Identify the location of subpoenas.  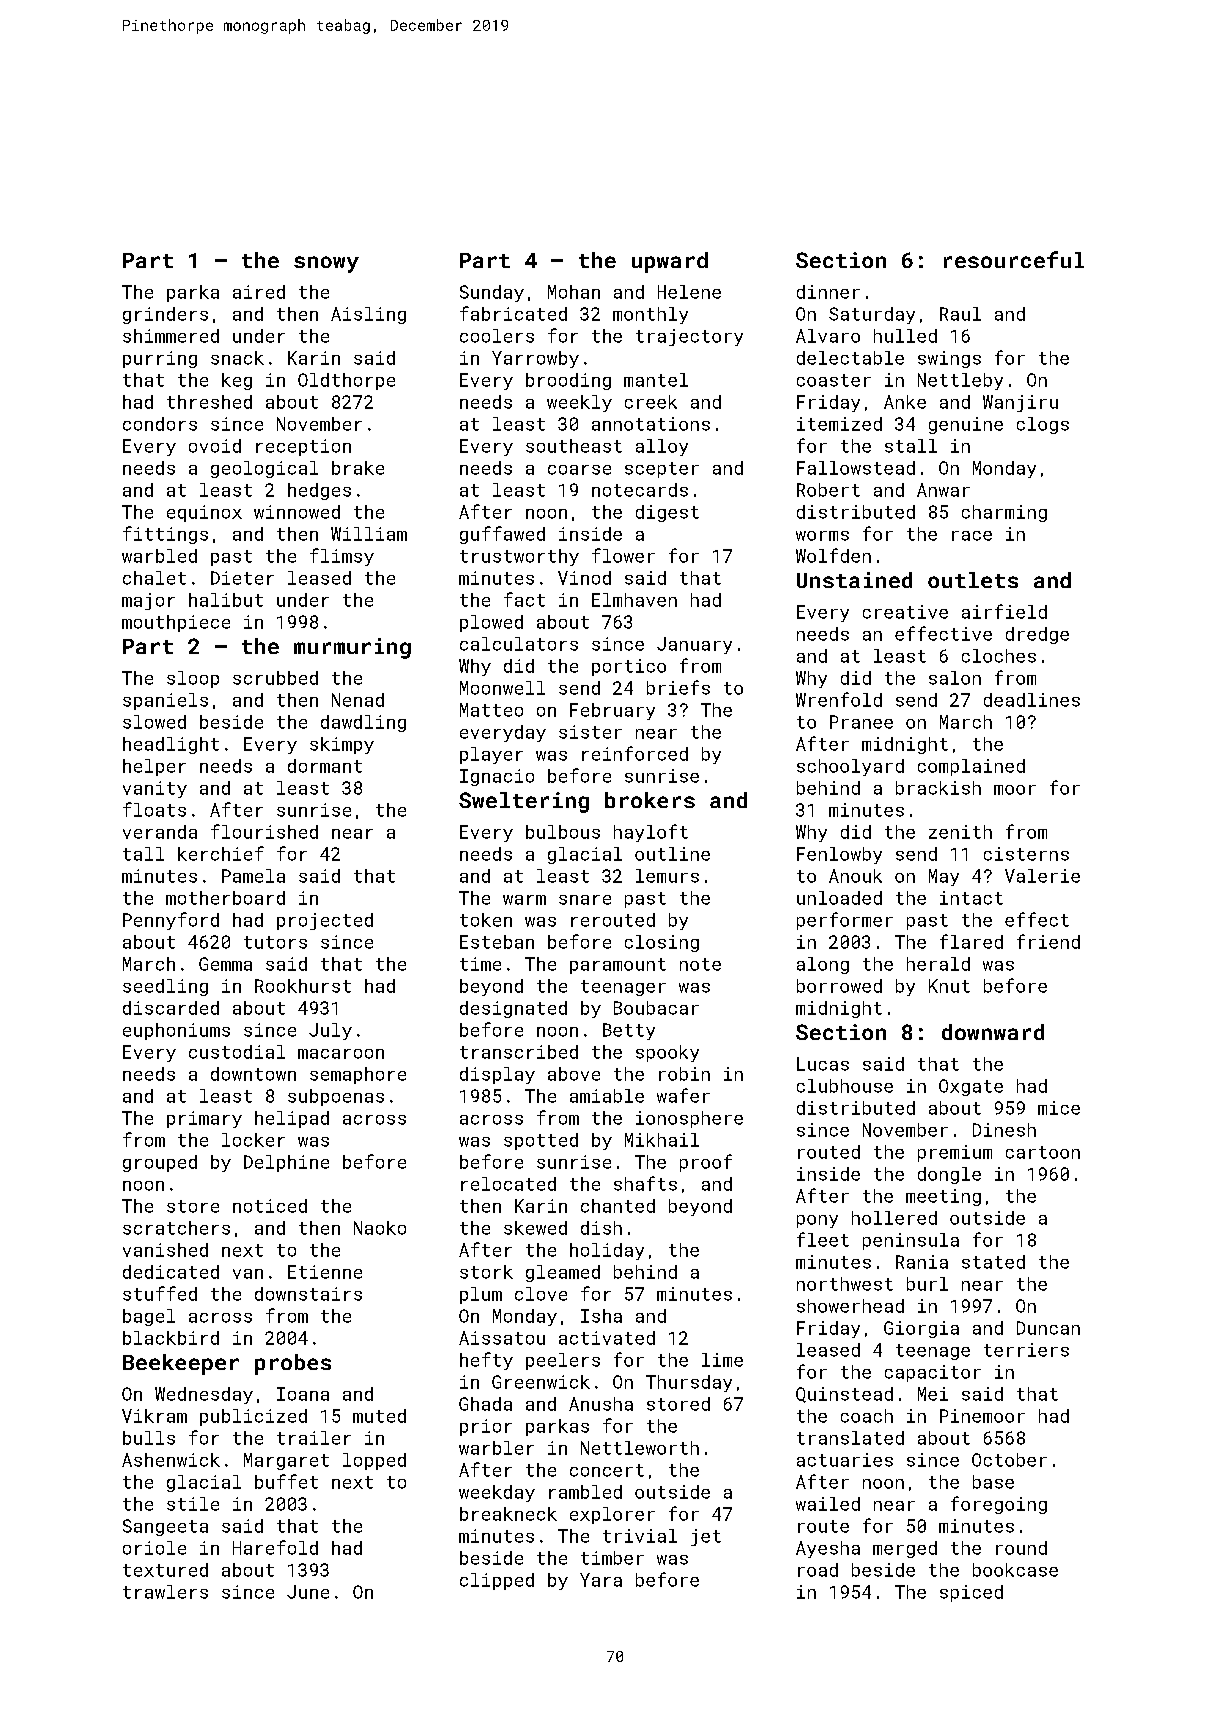
(336, 1097).
